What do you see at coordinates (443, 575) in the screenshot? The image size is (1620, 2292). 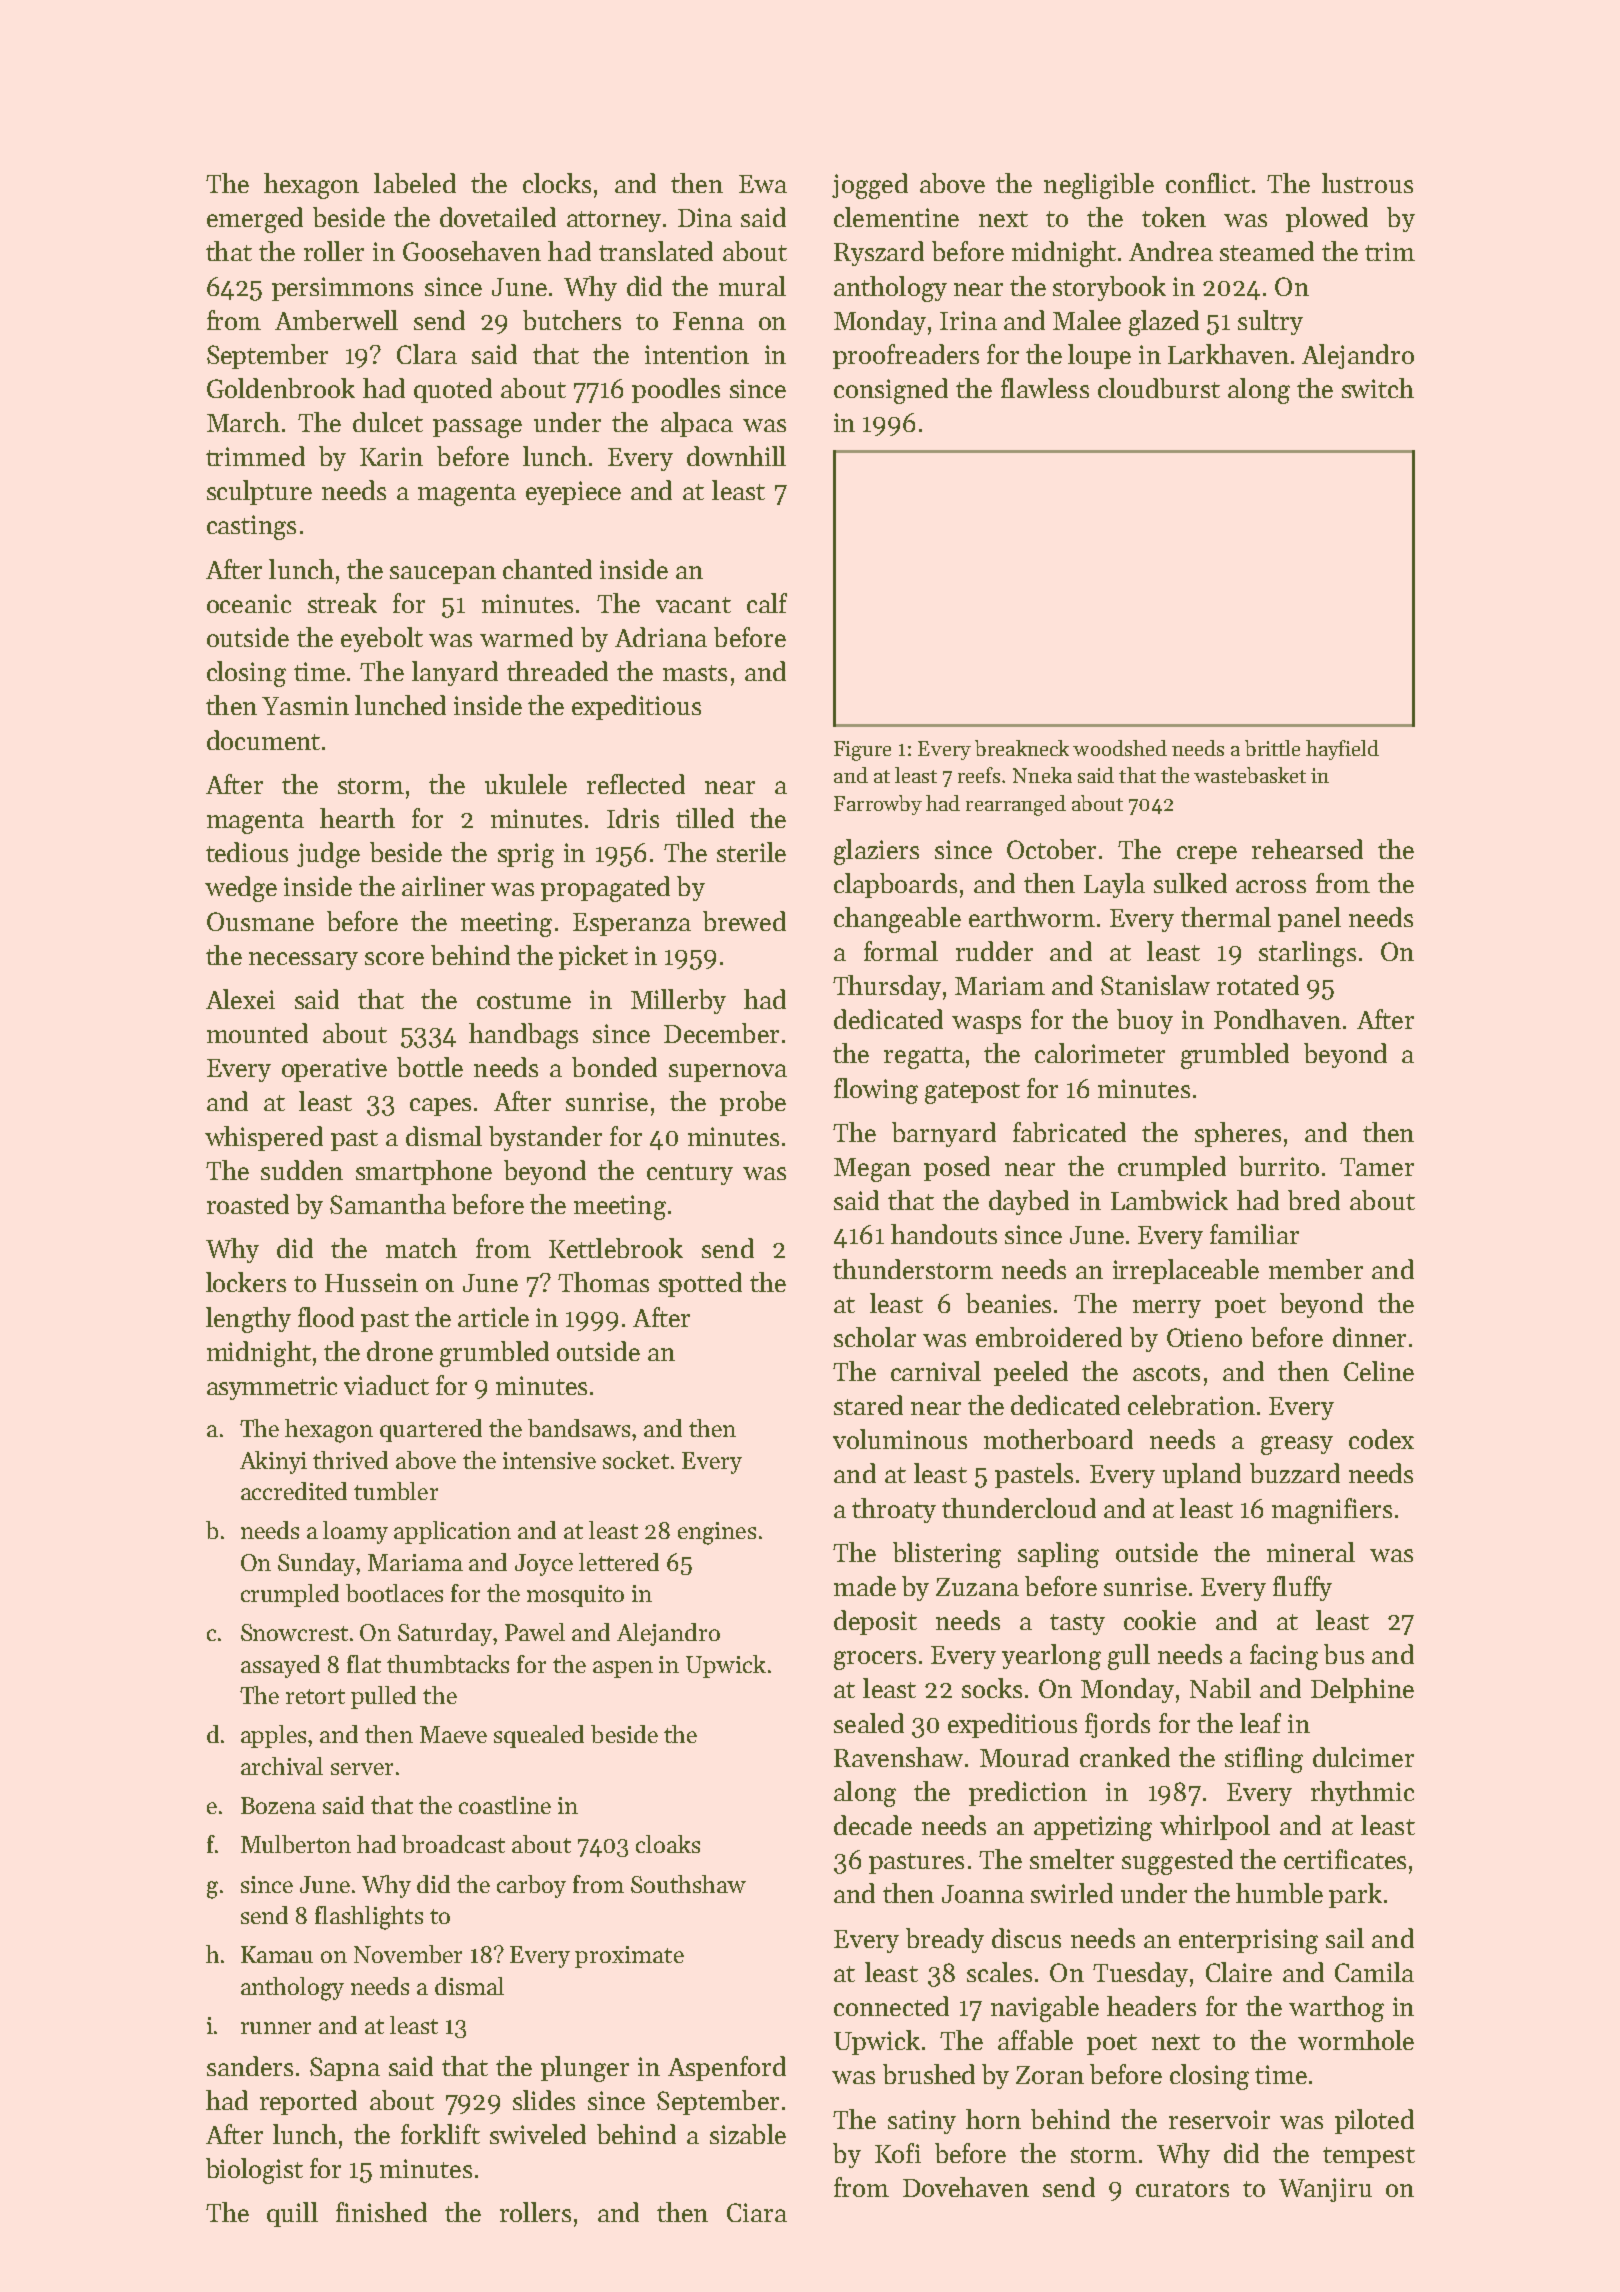 I see `saucepan` at bounding box center [443, 575].
